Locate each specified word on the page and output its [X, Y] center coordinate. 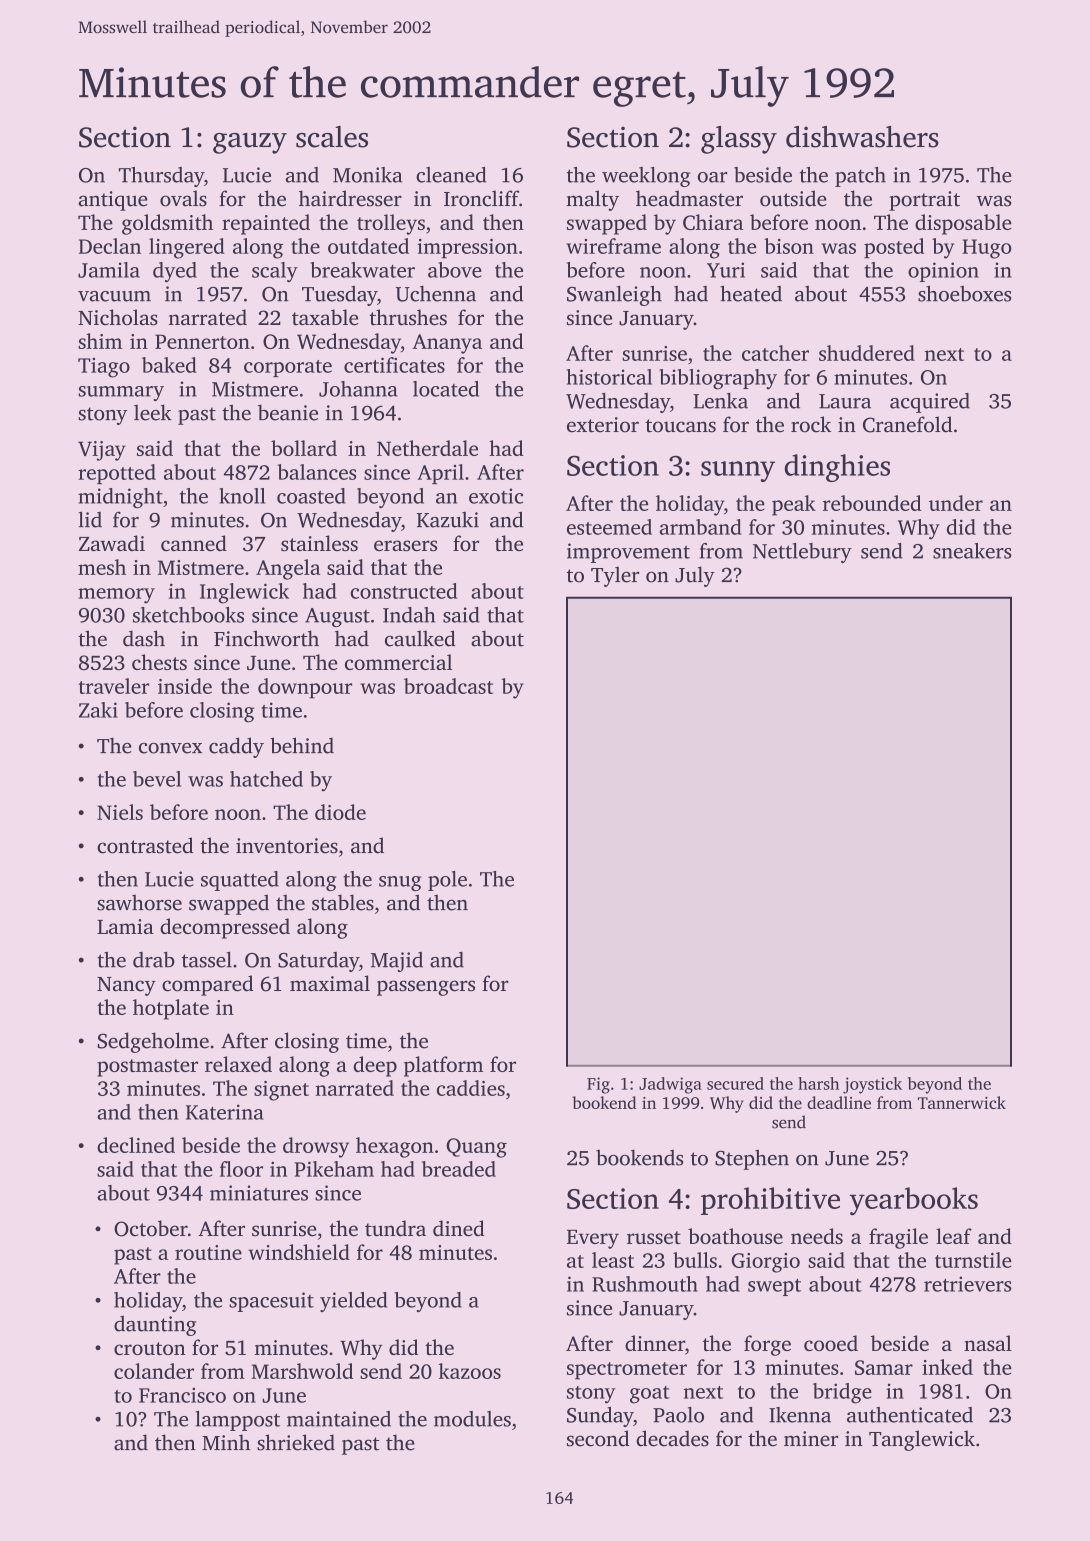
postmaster [147, 1068]
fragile [898, 1238]
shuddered [867, 353]
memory [116, 596]
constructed [403, 591]
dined [459, 1228]
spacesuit [271, 1302]
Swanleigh [614, 295]
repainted [266, 224]
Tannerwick [962, 1102]
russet [654, 1237]
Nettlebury [802, 553]
